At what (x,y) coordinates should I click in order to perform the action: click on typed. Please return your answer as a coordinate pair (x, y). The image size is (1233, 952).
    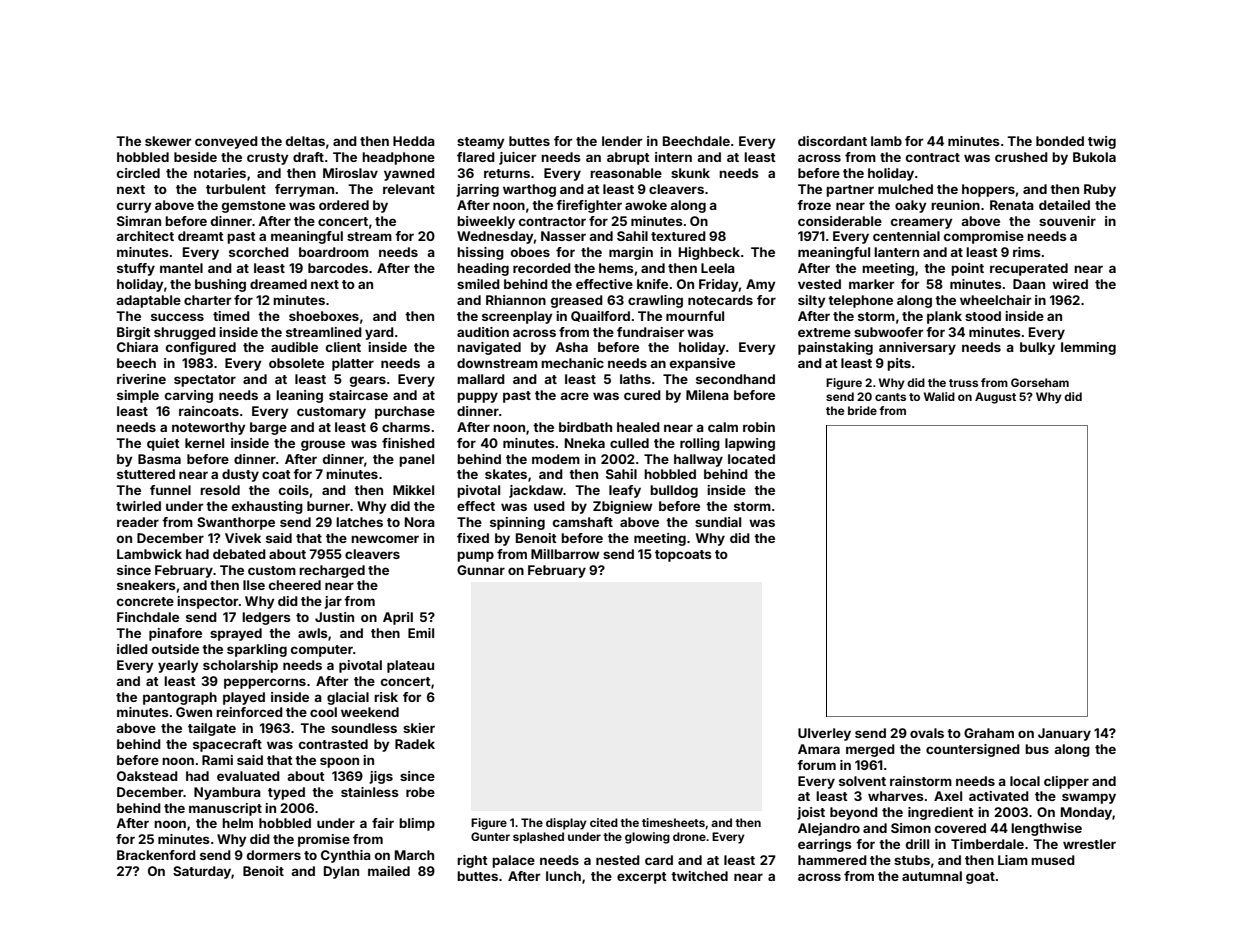
    Looking at the image, I should click on (286, 793).
